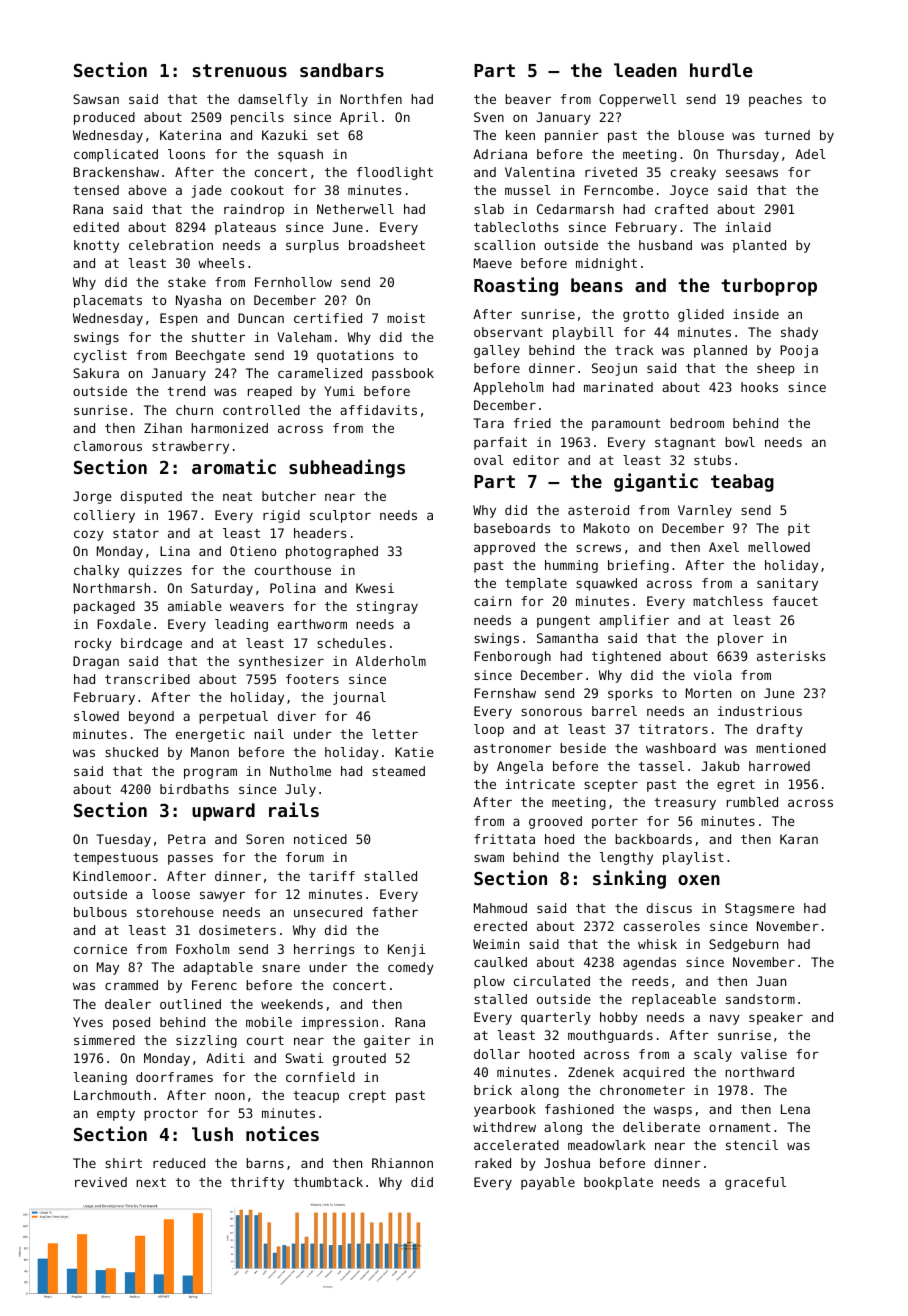 Image resolution: width=908 pixels, height=1316 pixels. Describe the element at coordinates (190, 859) in the screenshot. I see `passes` at that location.
